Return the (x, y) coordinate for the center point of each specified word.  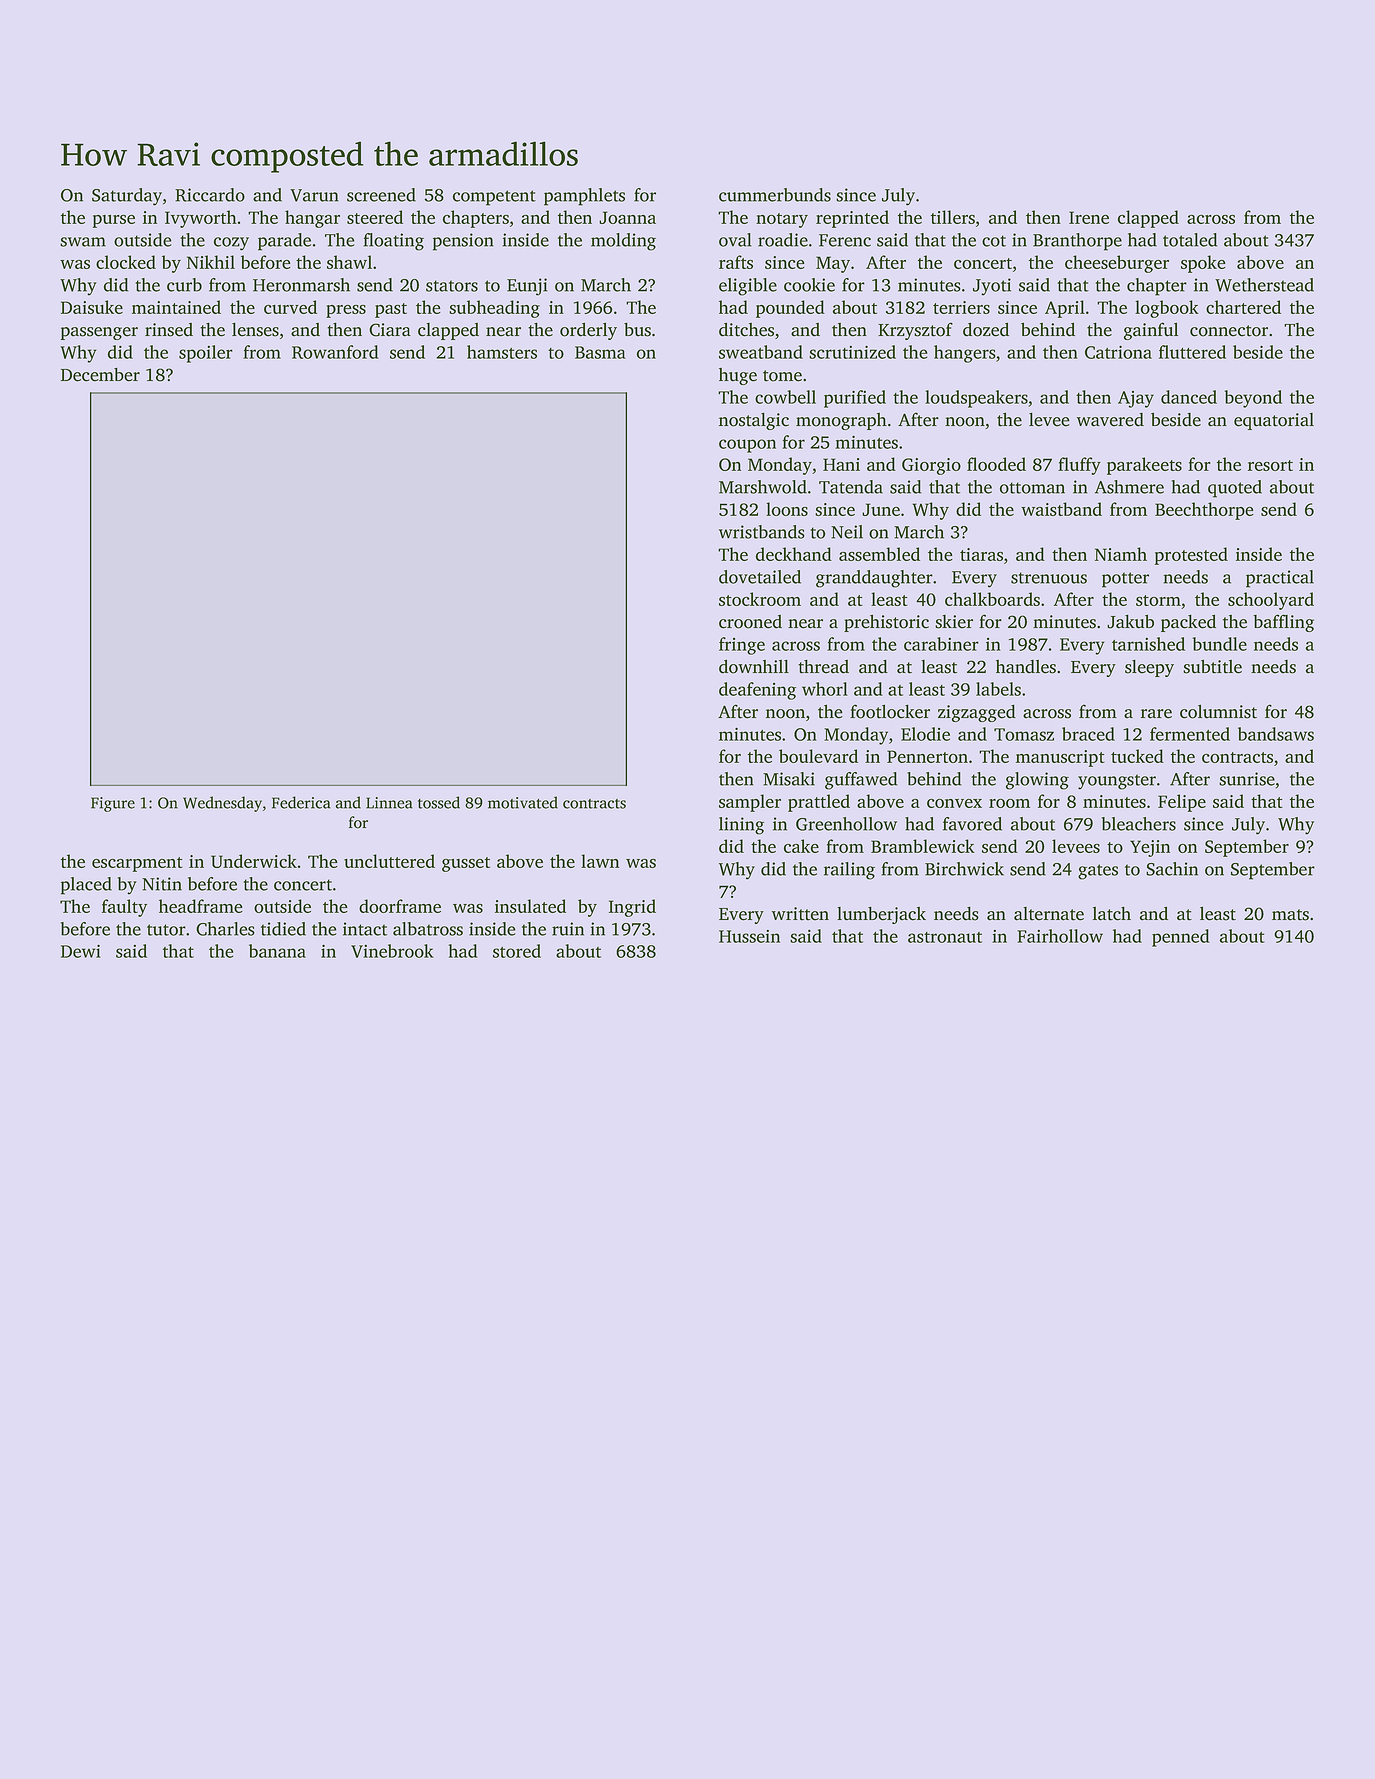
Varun (314, 195)
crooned (750, 622)
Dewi (81, 951)
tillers (953, 217)
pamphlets (584, 197)
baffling (1283, 623)
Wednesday (222, 804)
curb (184, 285)
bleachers (1139, 824)
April (1065, 309)
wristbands (762, 532)
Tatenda (851, 487)
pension (463, 242)
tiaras (981, 554)
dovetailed (760, 577)
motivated (523, 802)
